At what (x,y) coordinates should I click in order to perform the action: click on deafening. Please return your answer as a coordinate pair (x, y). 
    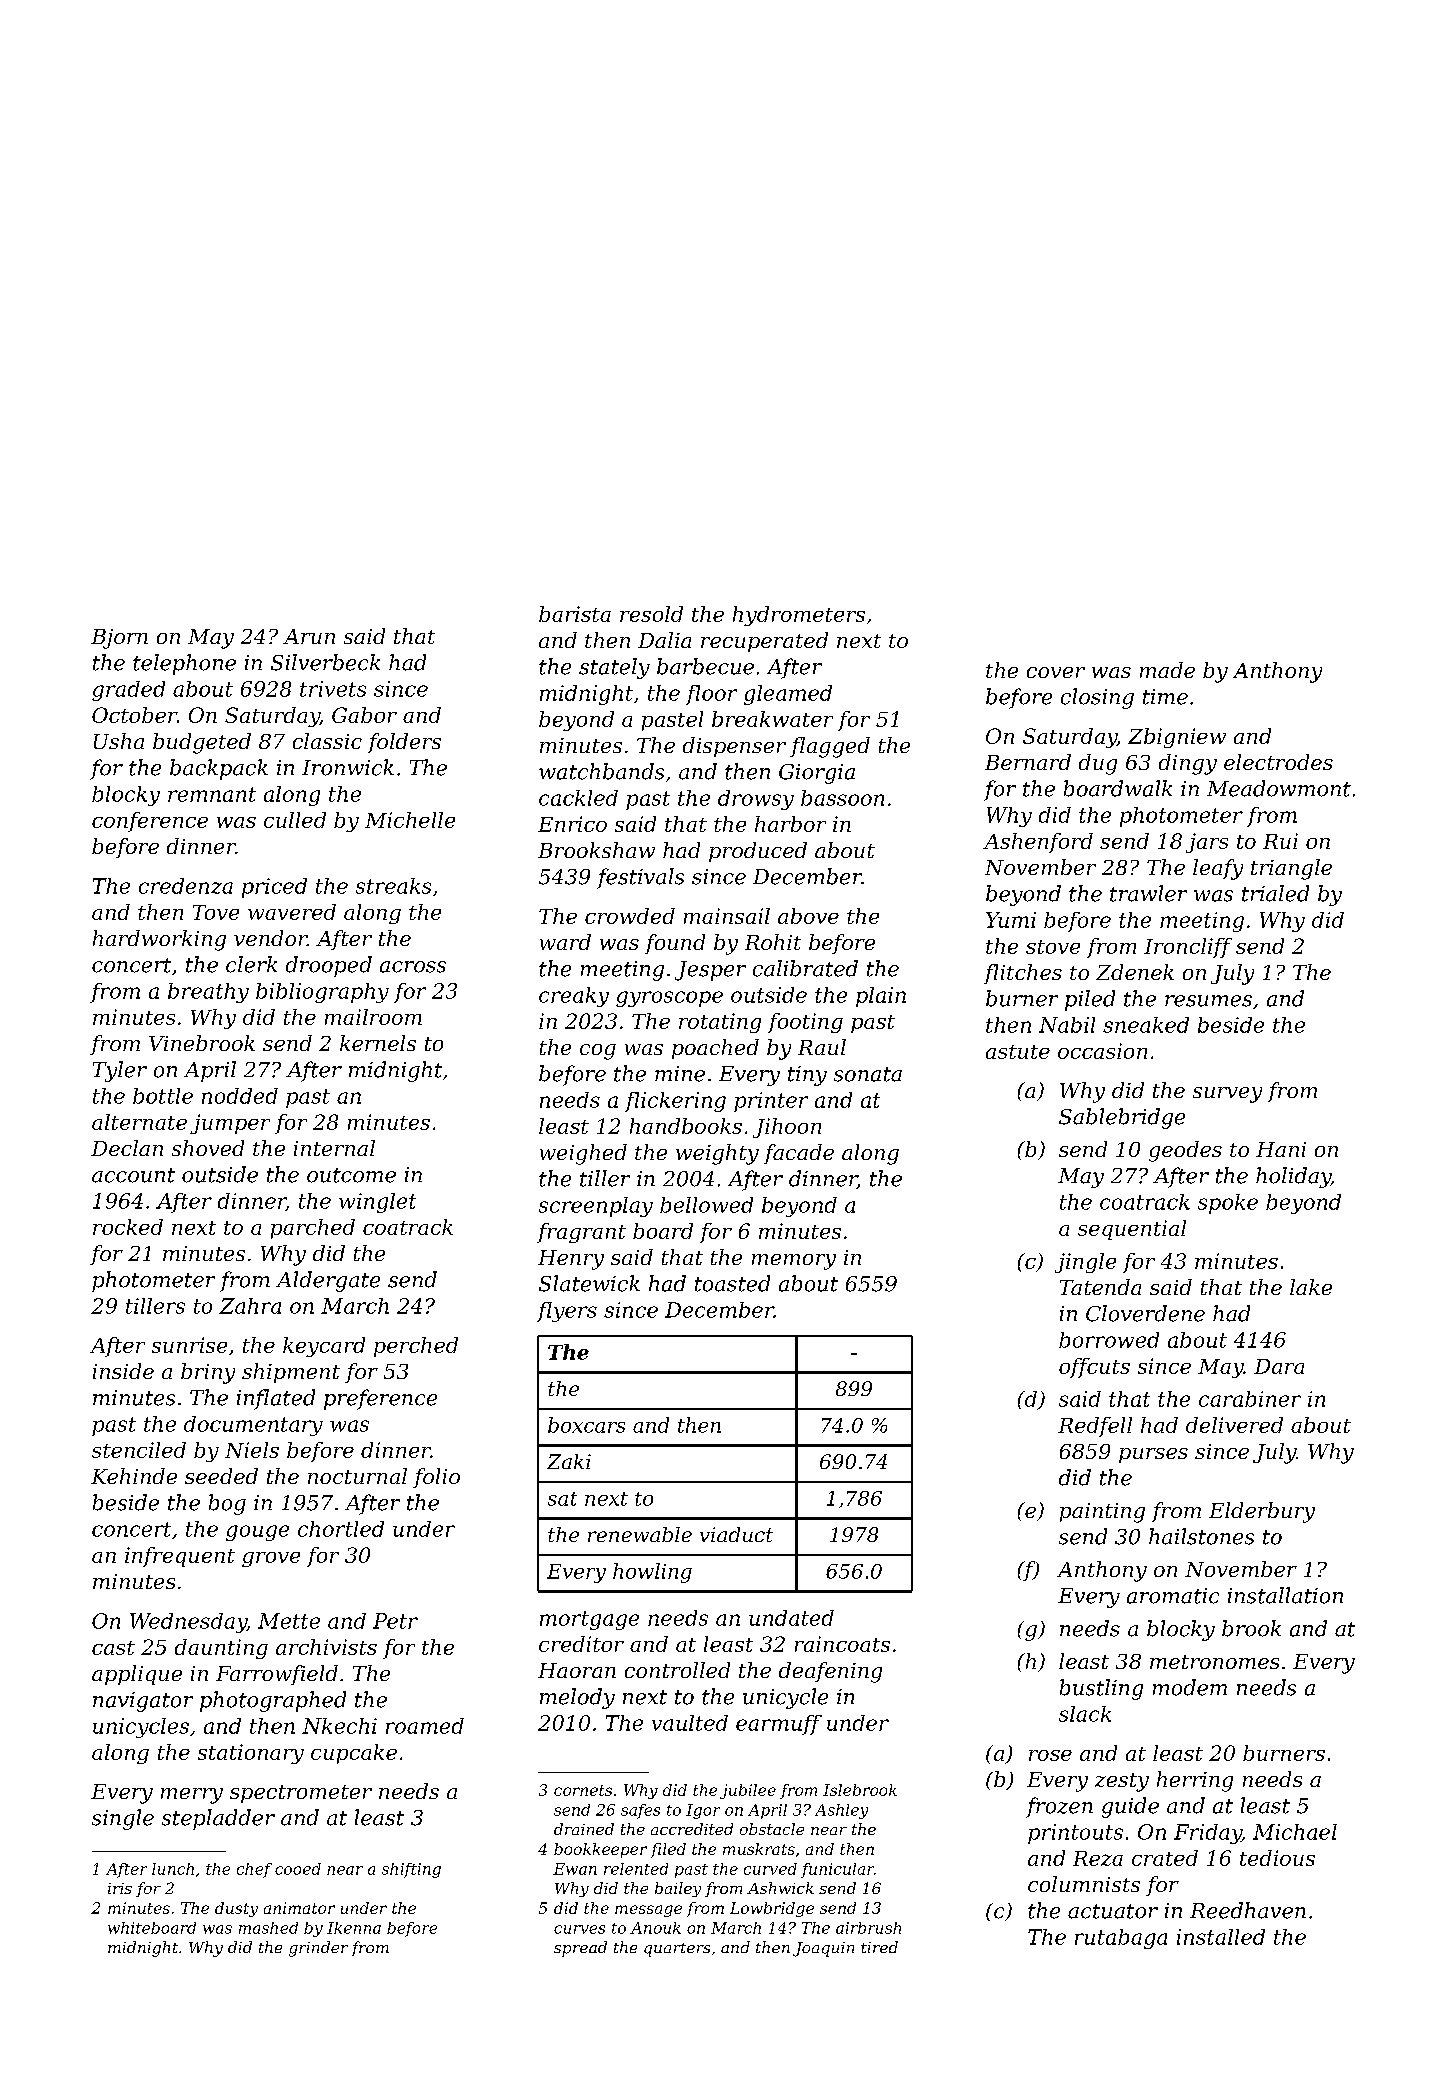
    Looking at the image, I should click on (830, 1672).
